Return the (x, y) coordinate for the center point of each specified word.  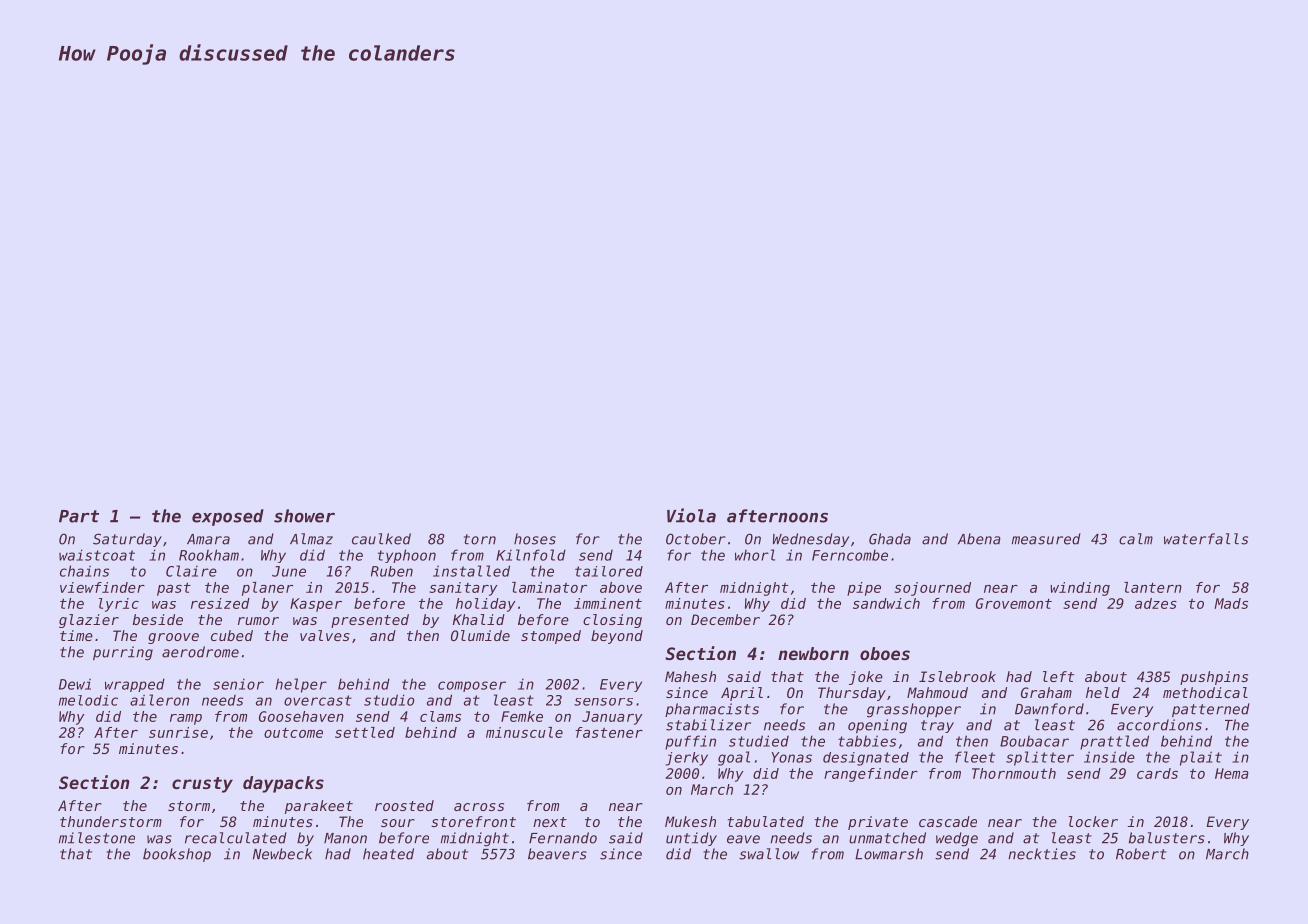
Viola (691, 515)
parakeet (319, 807)
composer (472, 686)
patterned (1211, 710)
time (76, 635)
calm (1136, 539)
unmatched (887, 838)
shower (304, 516)
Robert (1141, 854)
